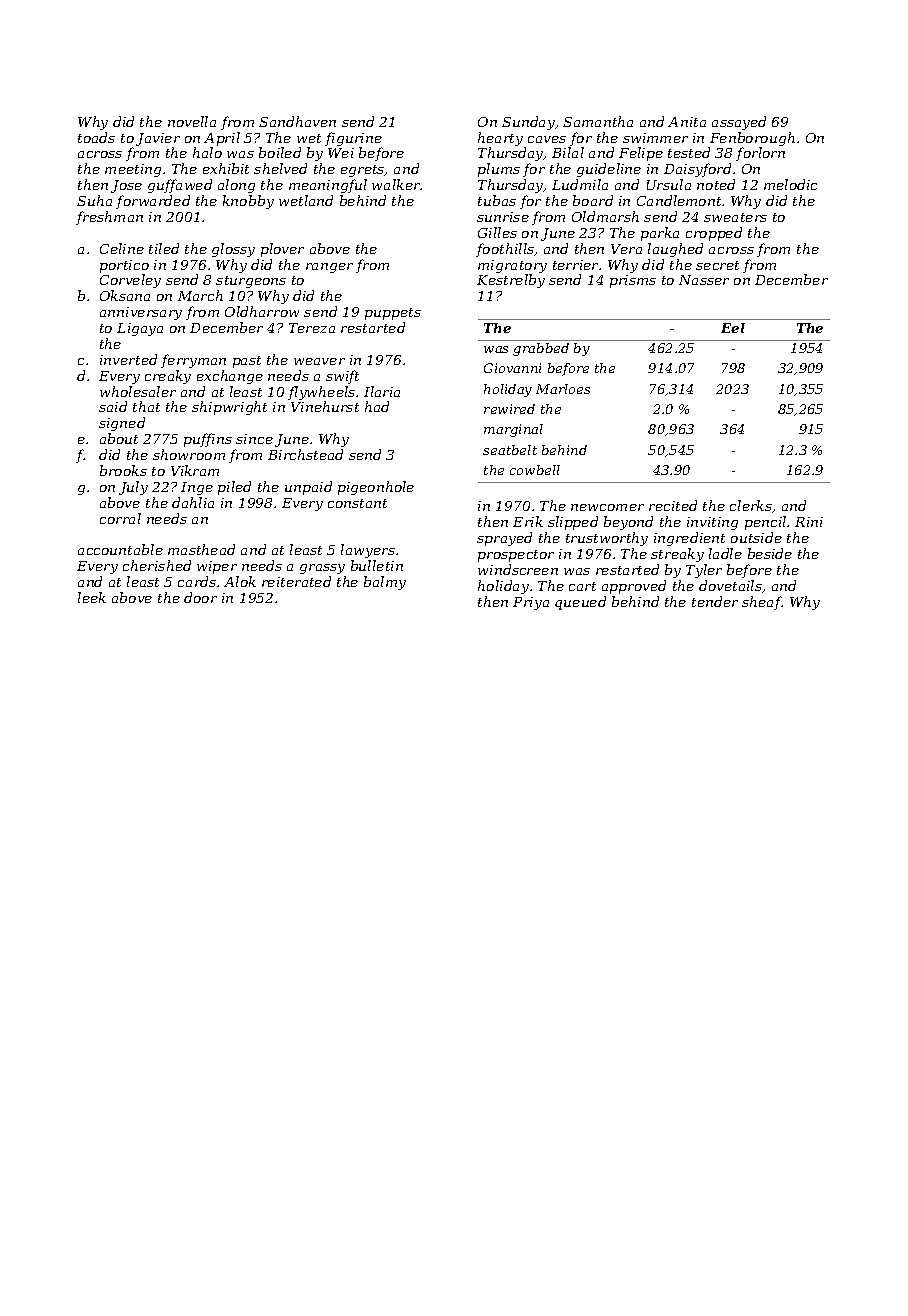 This page has width=908, height=1316. What do you see at coordinates (509, 409) in the page?
I see `rewired` at bounding box center [509, 409].
